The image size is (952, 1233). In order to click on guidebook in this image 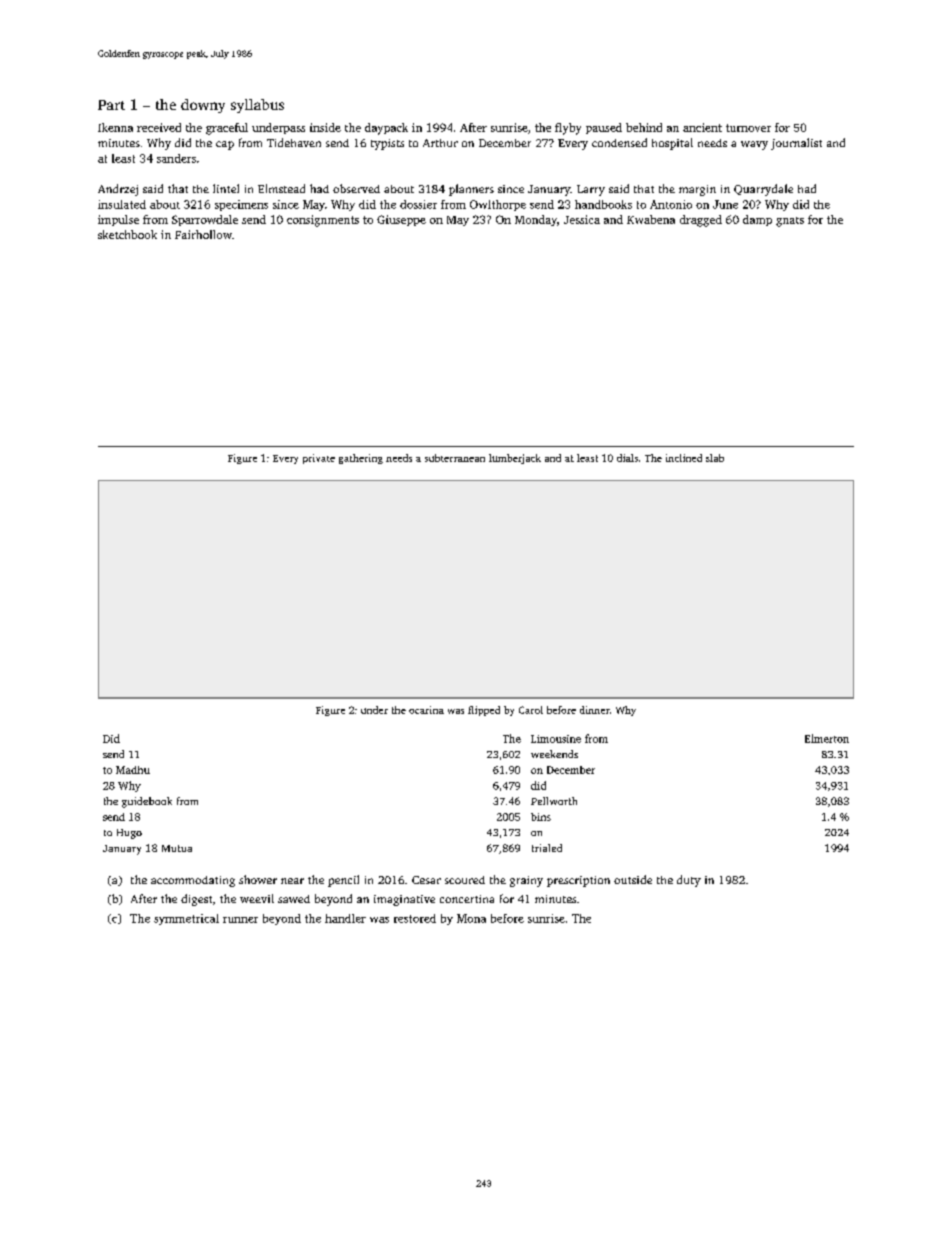, I will do `click(147, 802)`.
